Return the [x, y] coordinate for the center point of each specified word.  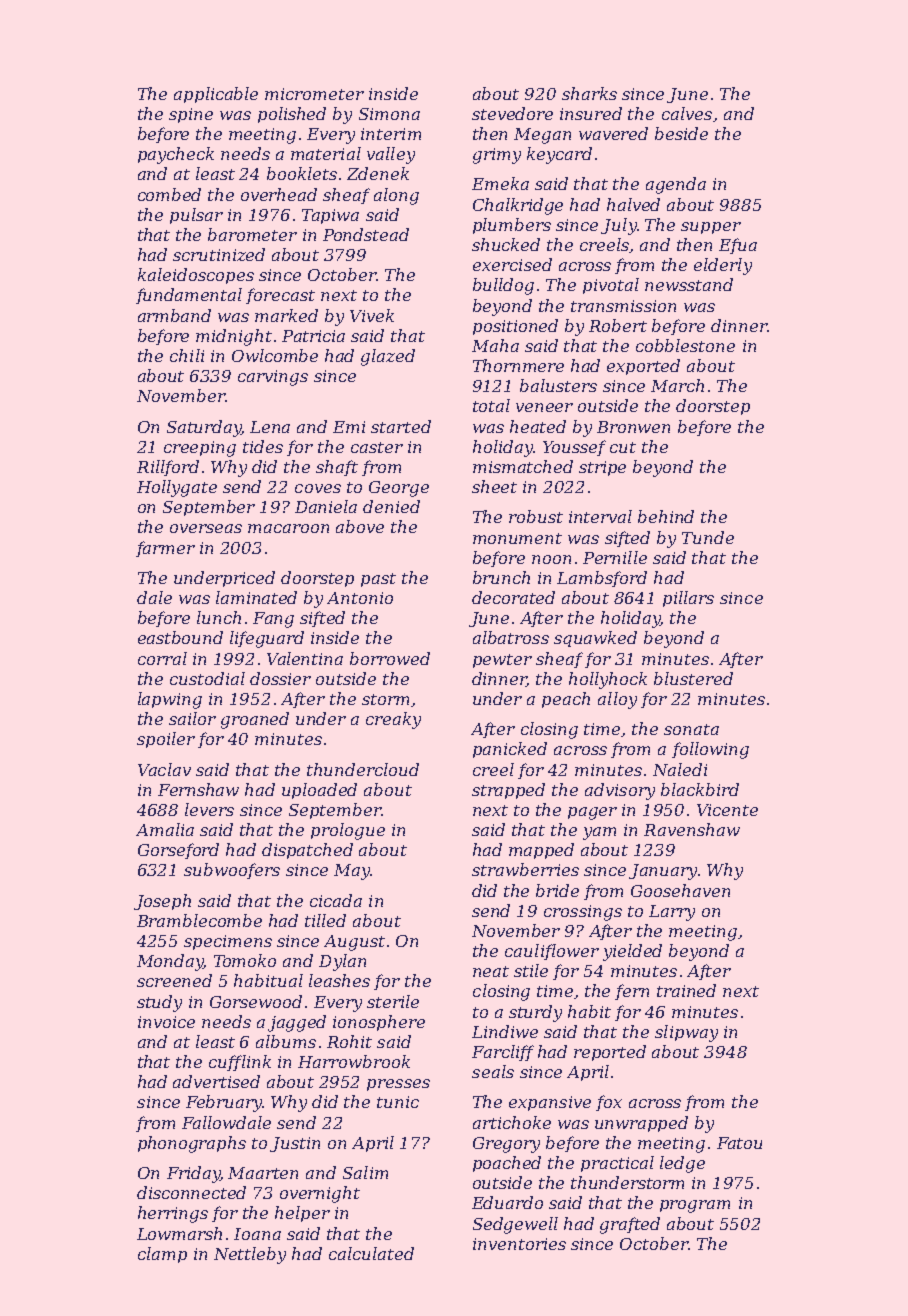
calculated [371, 1253]
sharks [589, 93]
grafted [630, 1225]
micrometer [314, 94]
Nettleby [250, 1255]
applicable [216, 95]
